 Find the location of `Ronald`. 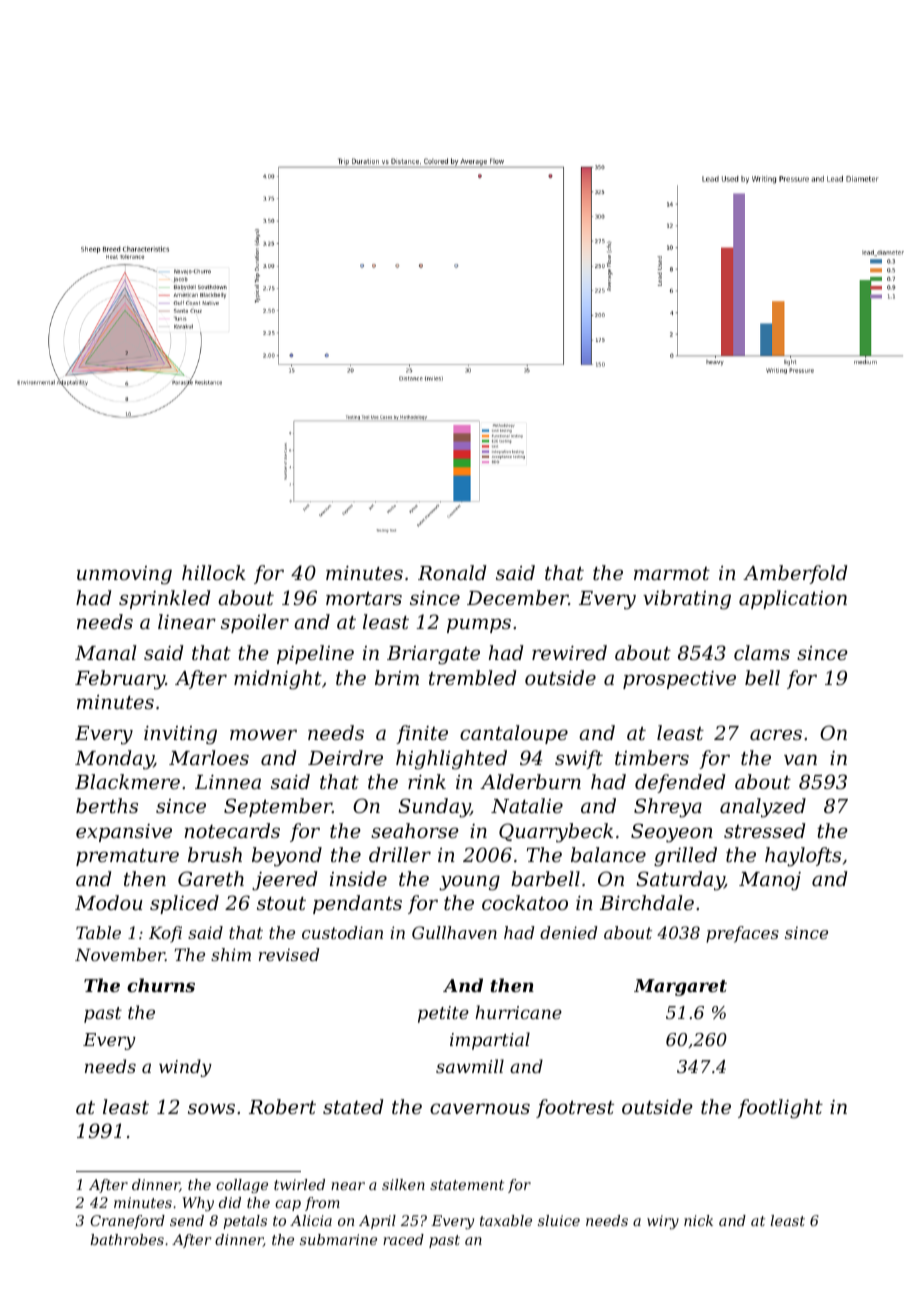

Ronald is located at coordinates (452, 572).
